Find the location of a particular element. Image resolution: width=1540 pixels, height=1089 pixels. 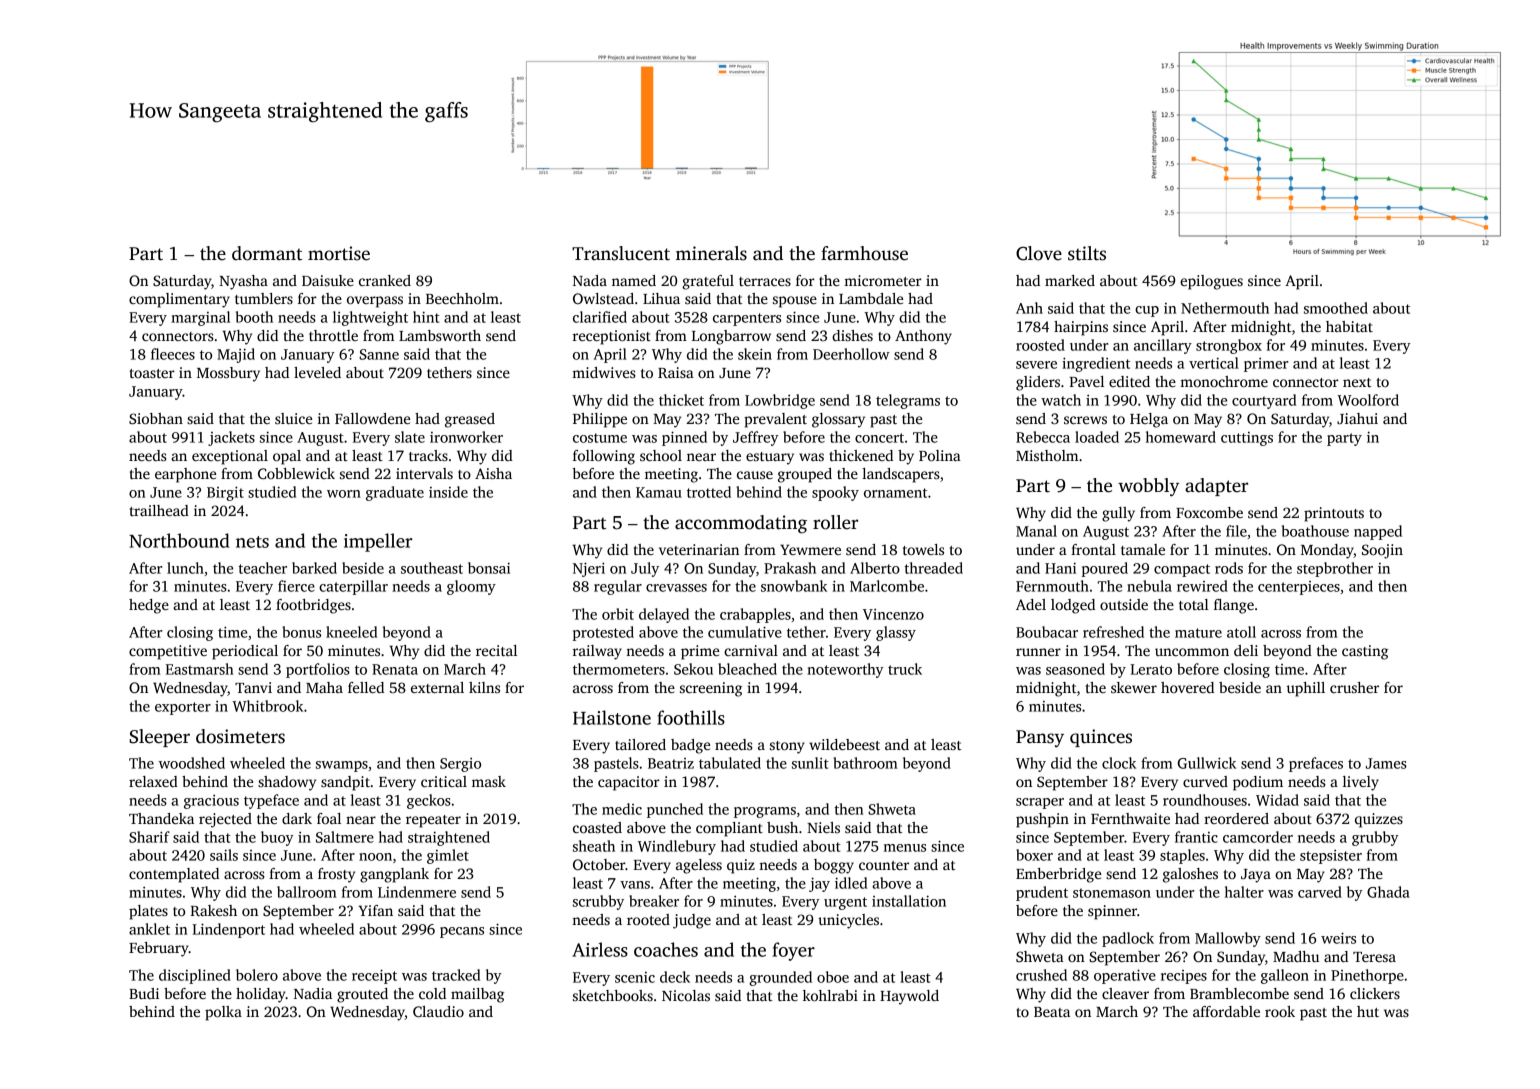

Nicolas is located at coordinates (686, 995).
